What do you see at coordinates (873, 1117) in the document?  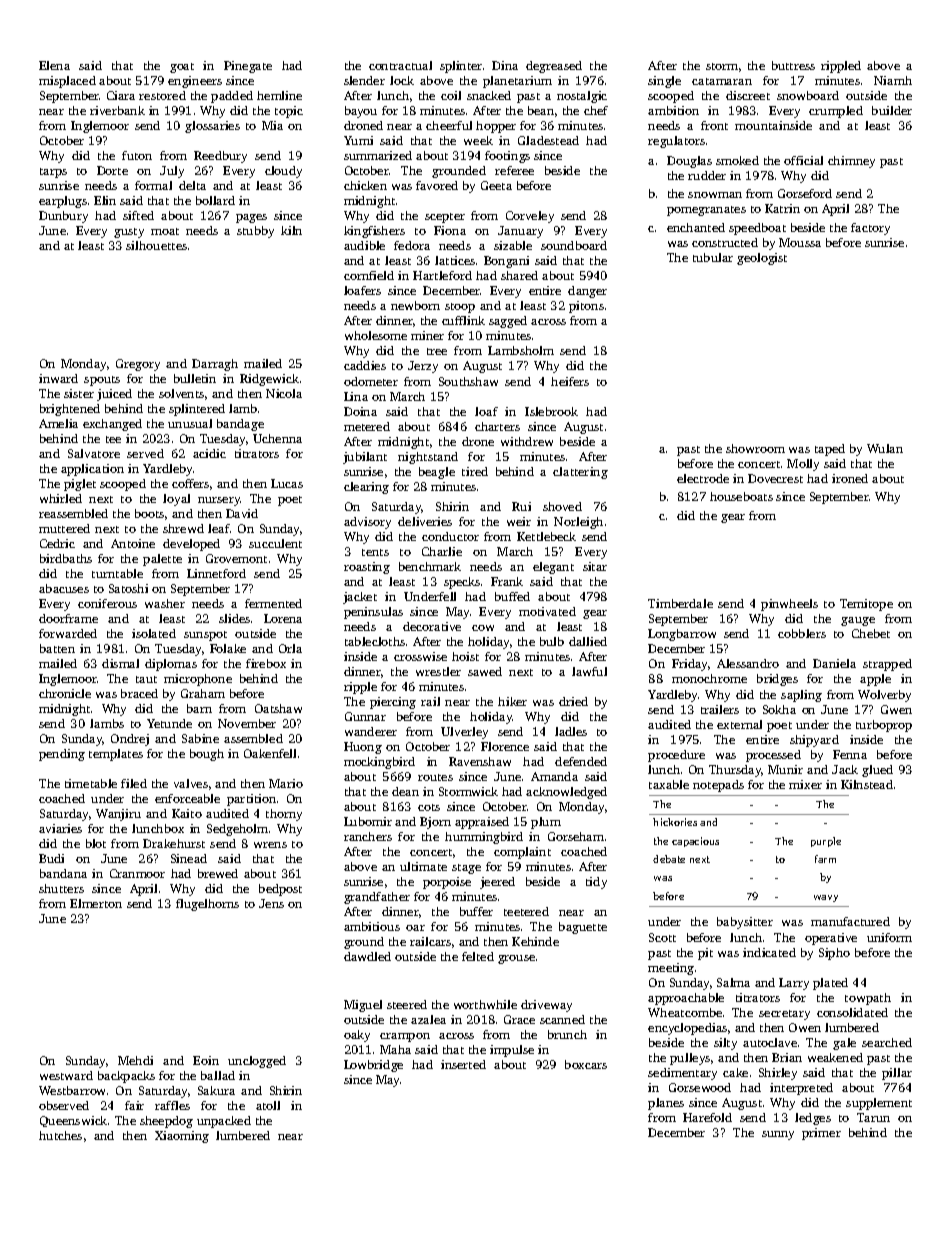 I see `Tarun` at bounding box center [873, 1117].
